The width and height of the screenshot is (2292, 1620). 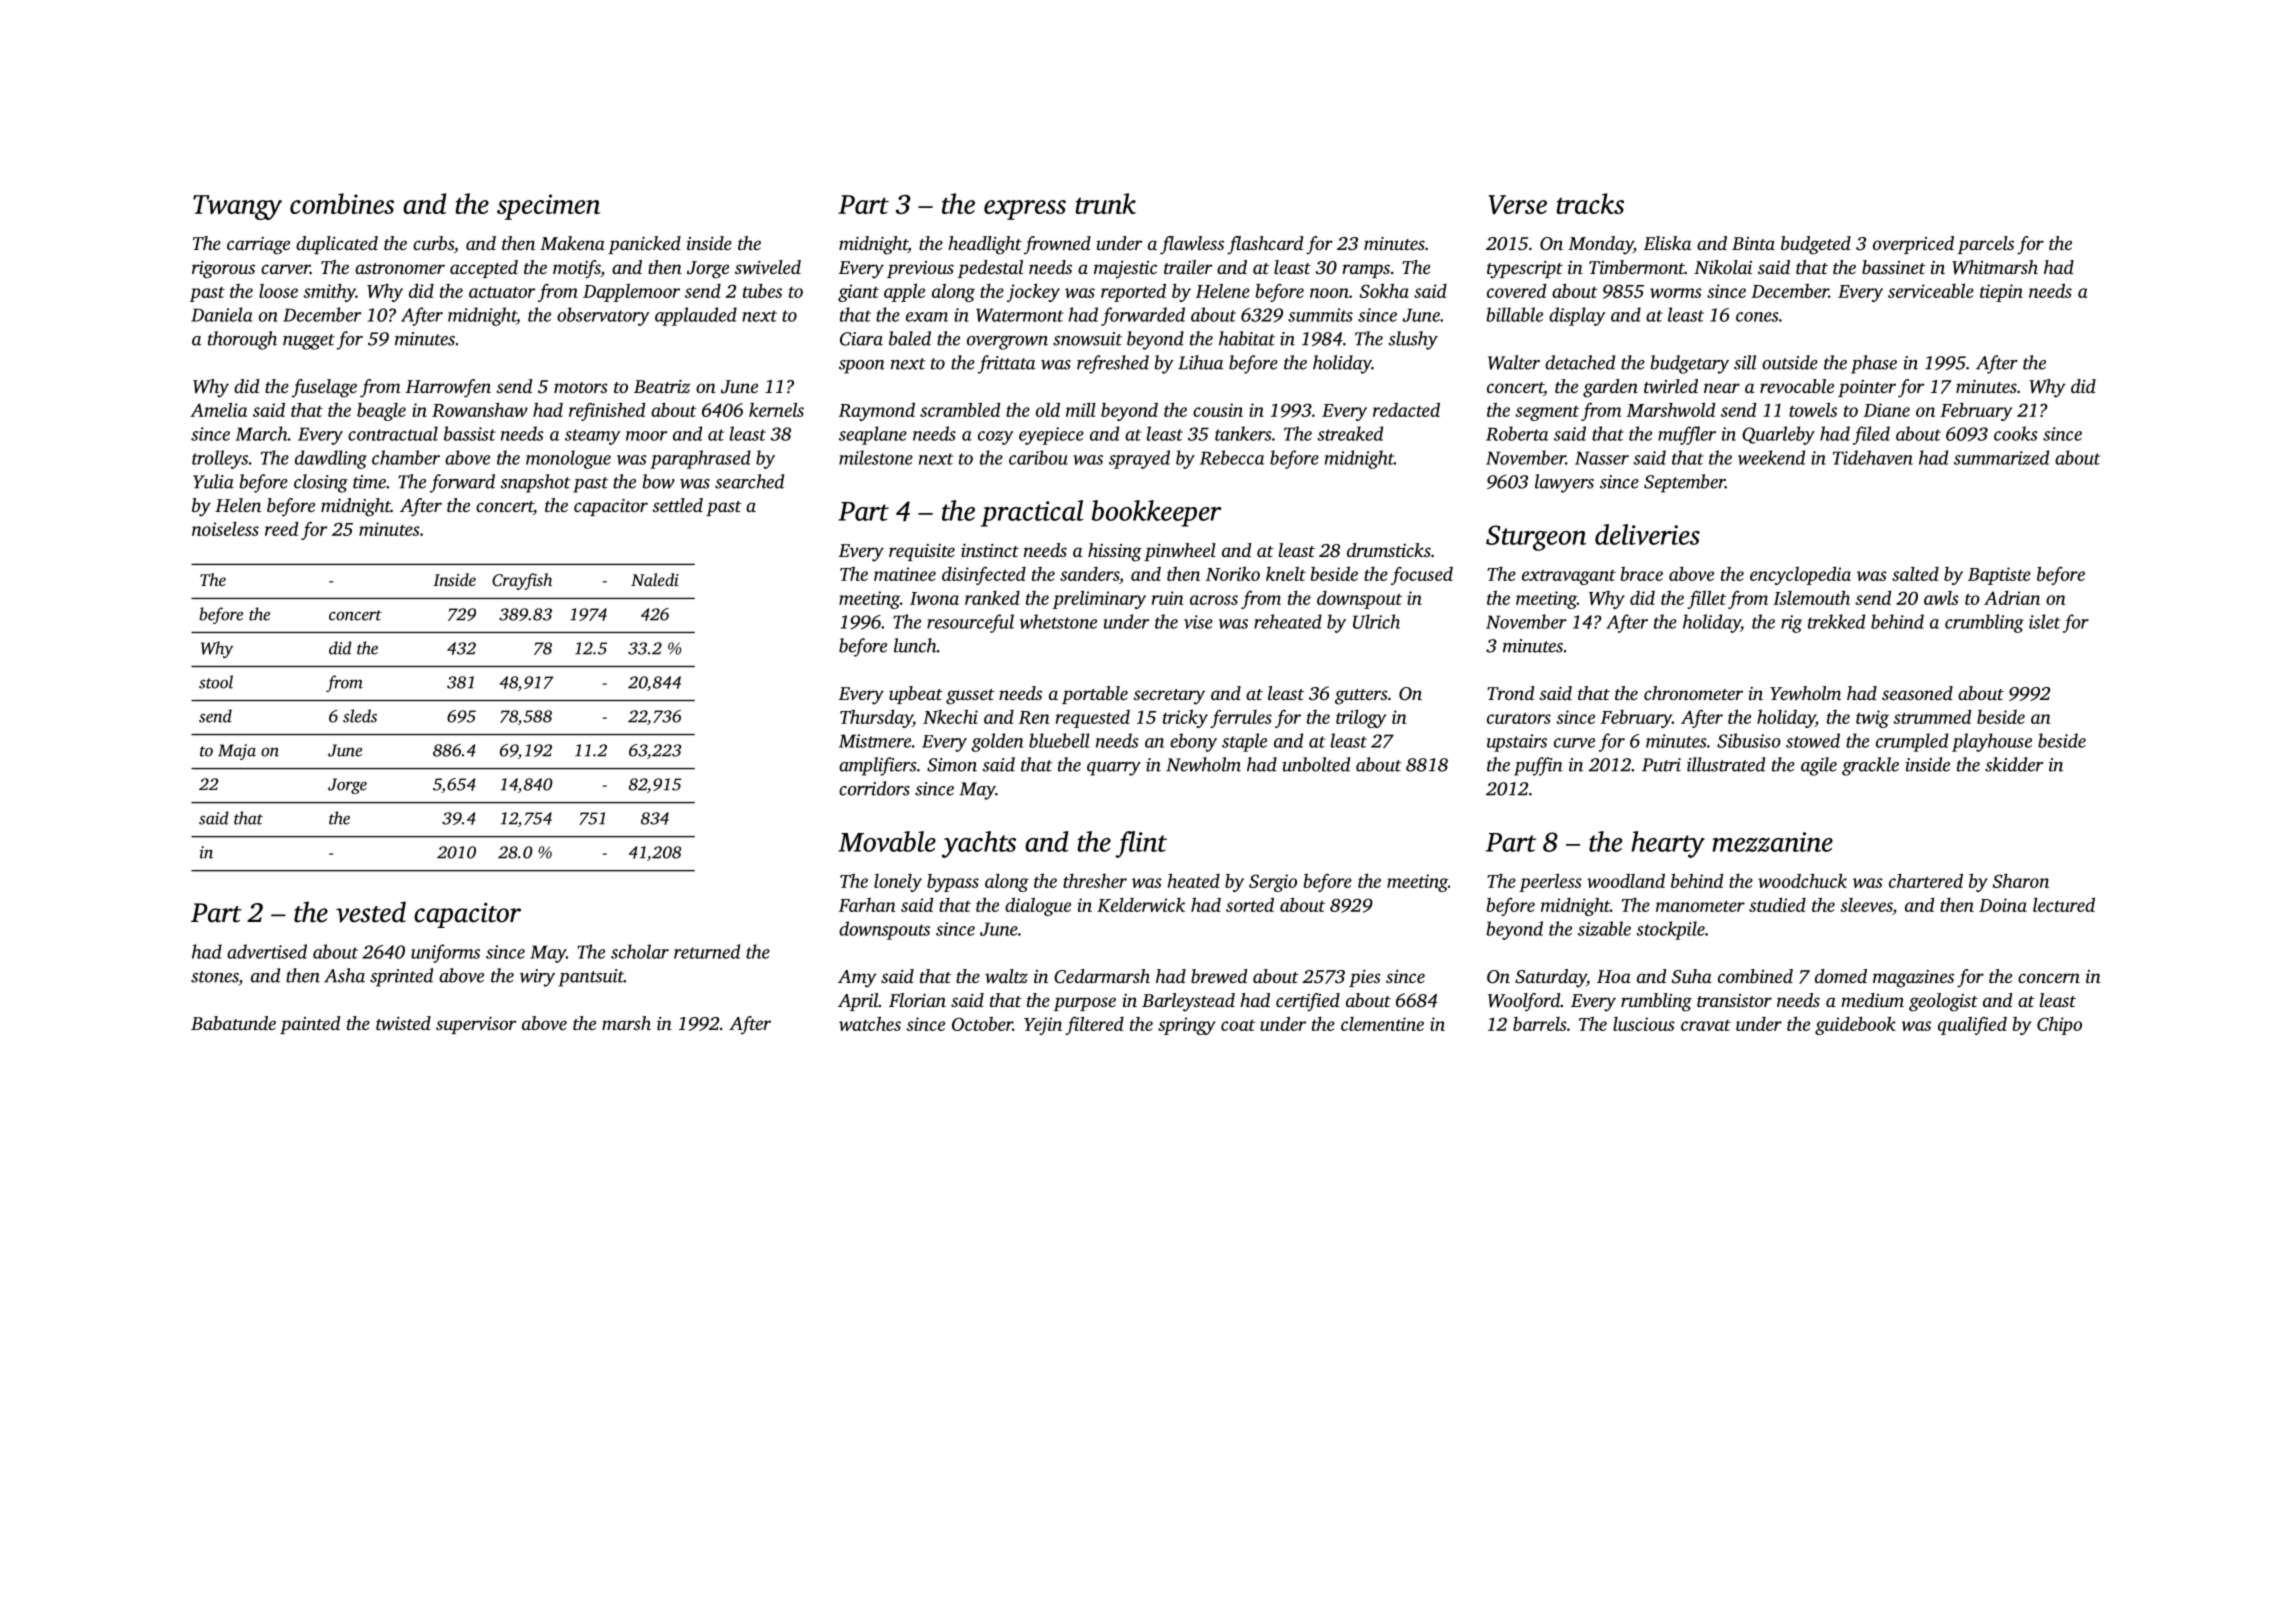 What do you see at coordinates (662, 387) in the screenshot?
I see `Beatriz` at bounding box center [662, 387].
